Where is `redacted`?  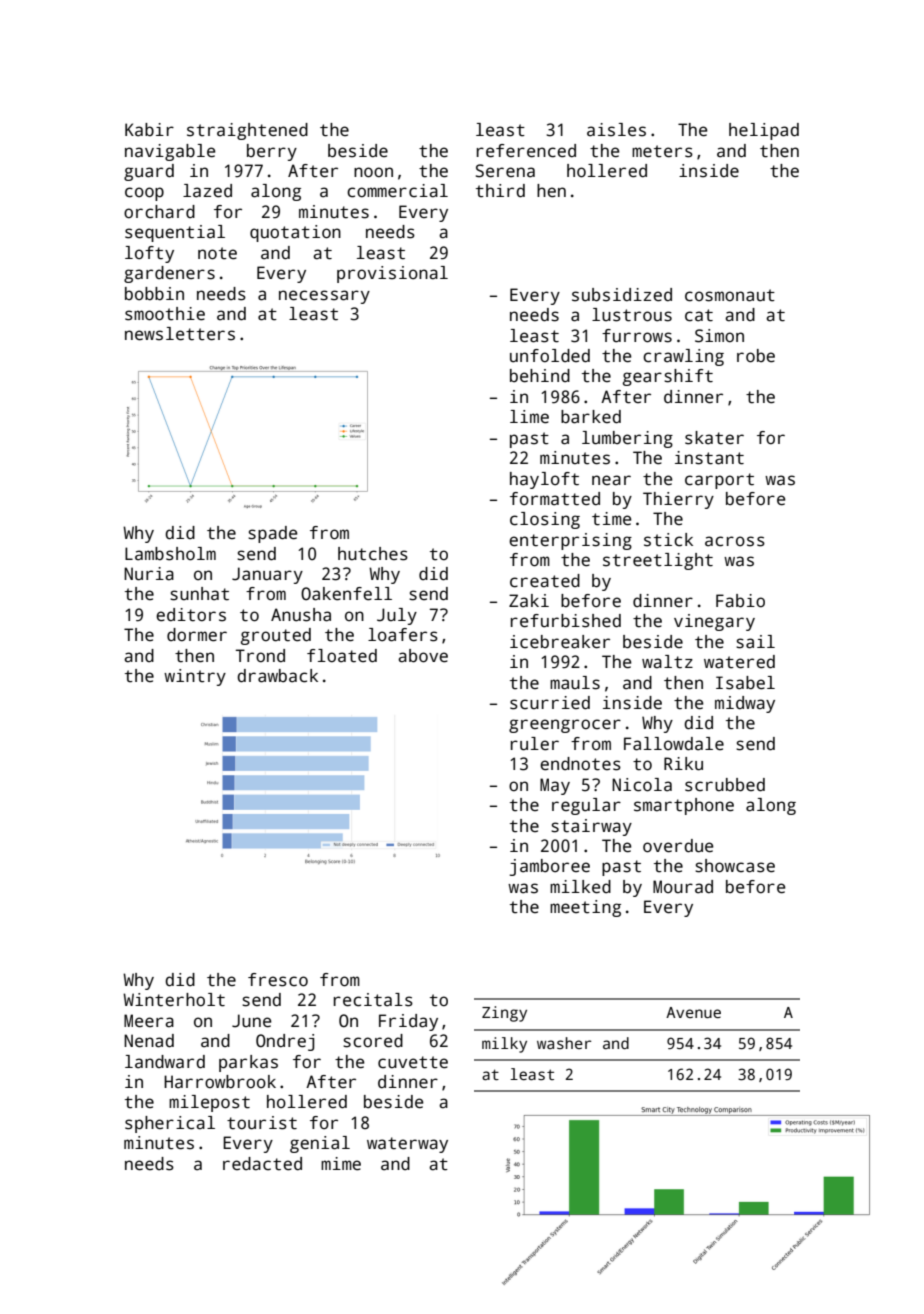
redacted is located at coordinates (262, 1164).
